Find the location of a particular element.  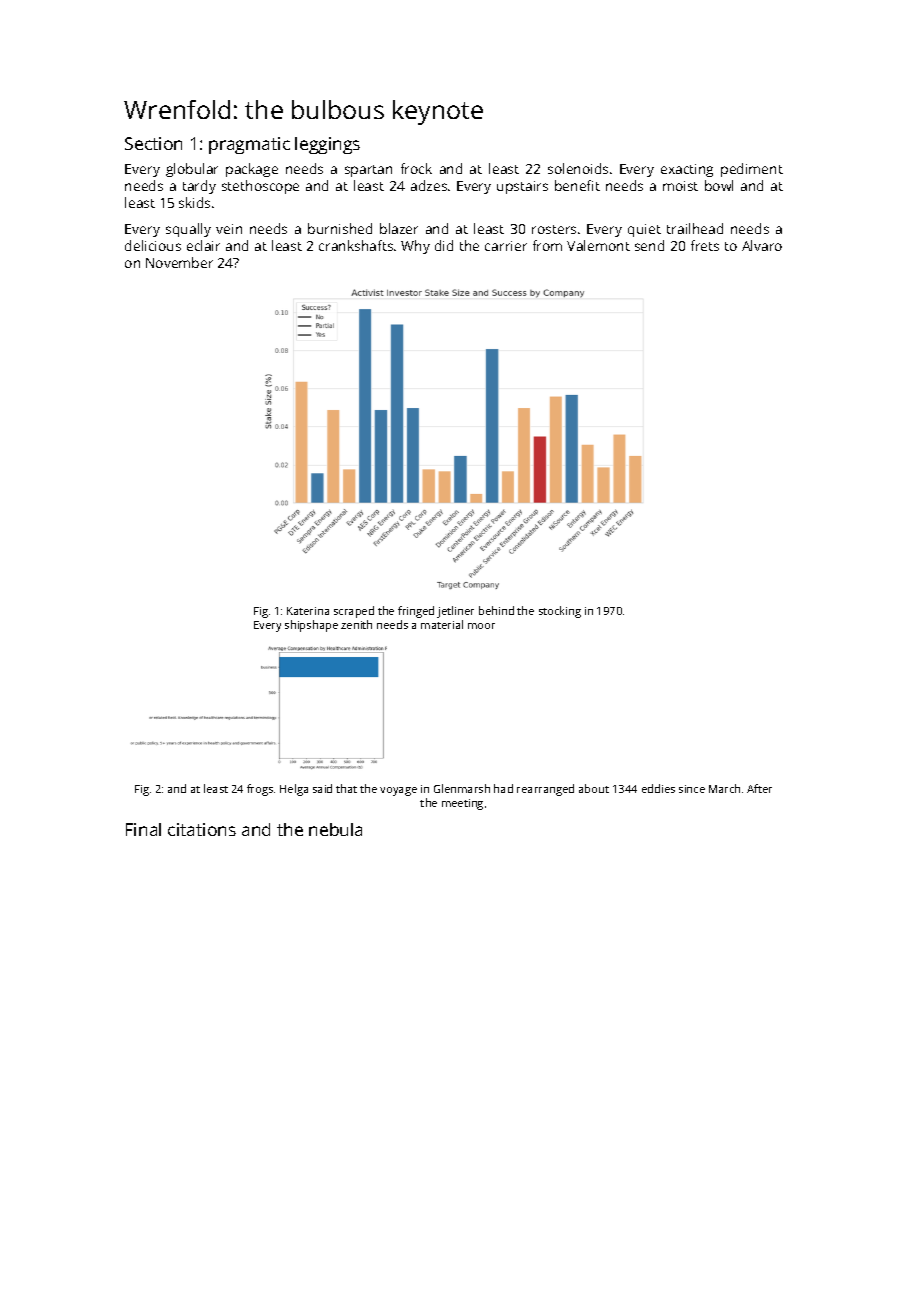

carrier is located at coordinates (506, 246).
